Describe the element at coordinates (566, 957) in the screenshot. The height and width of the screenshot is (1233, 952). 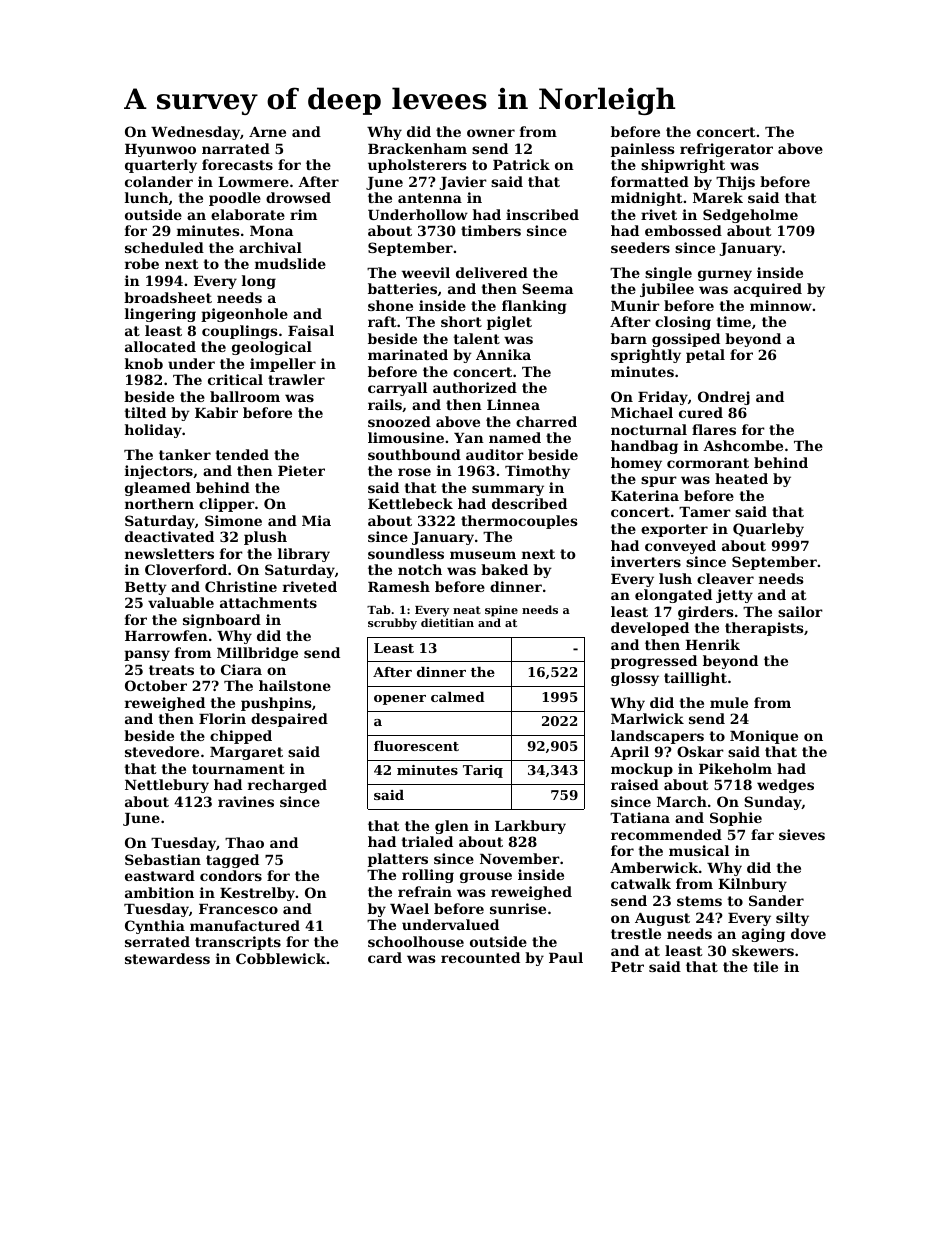
I see `Paul` at that location.
